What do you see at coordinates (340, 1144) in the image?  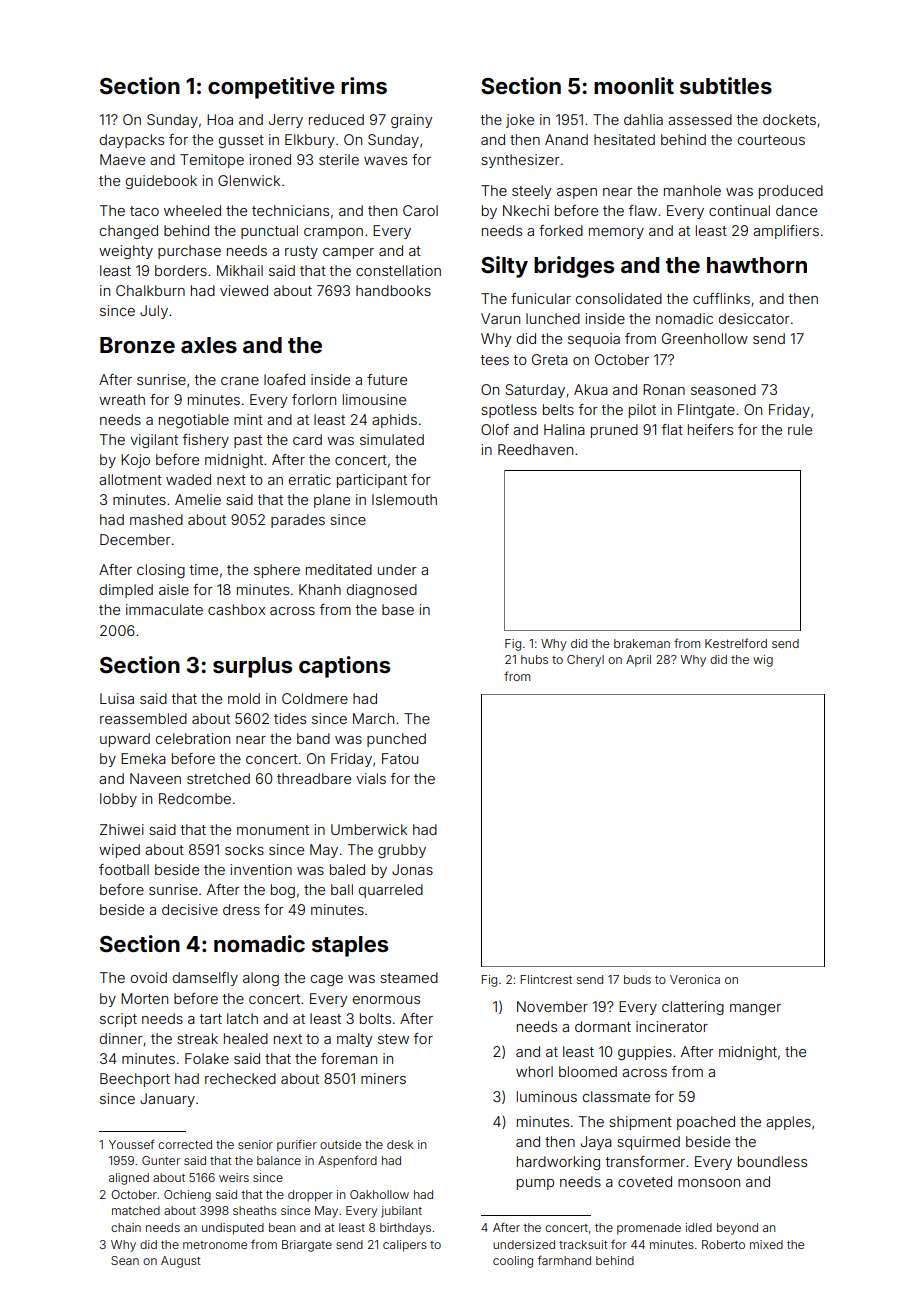 I see `outside` at bounding box center [340, 1144].
